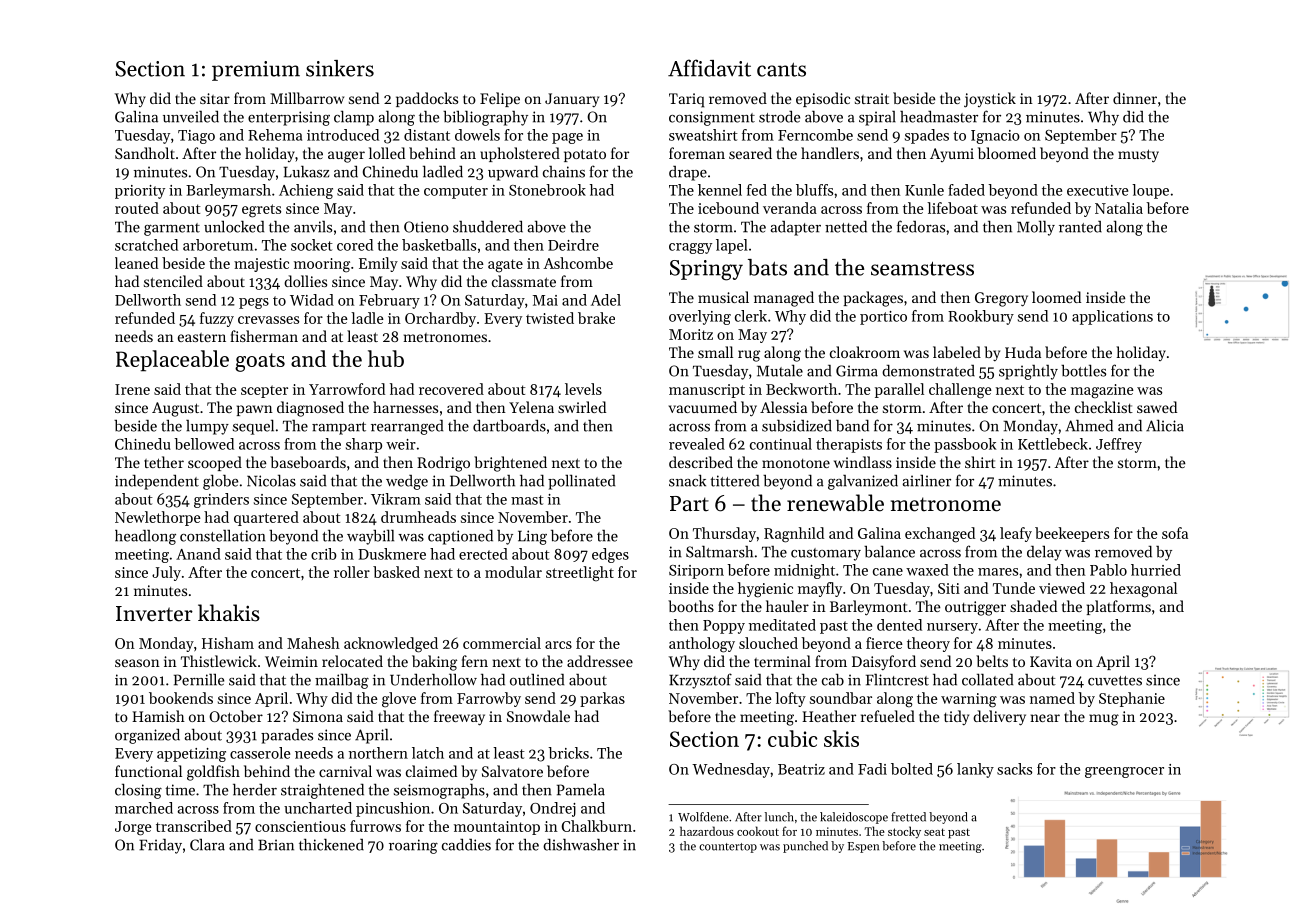  What do you see at coordinates (1135, 98) in the image?
I see `dinner` at bounding box center [1135, 98].
